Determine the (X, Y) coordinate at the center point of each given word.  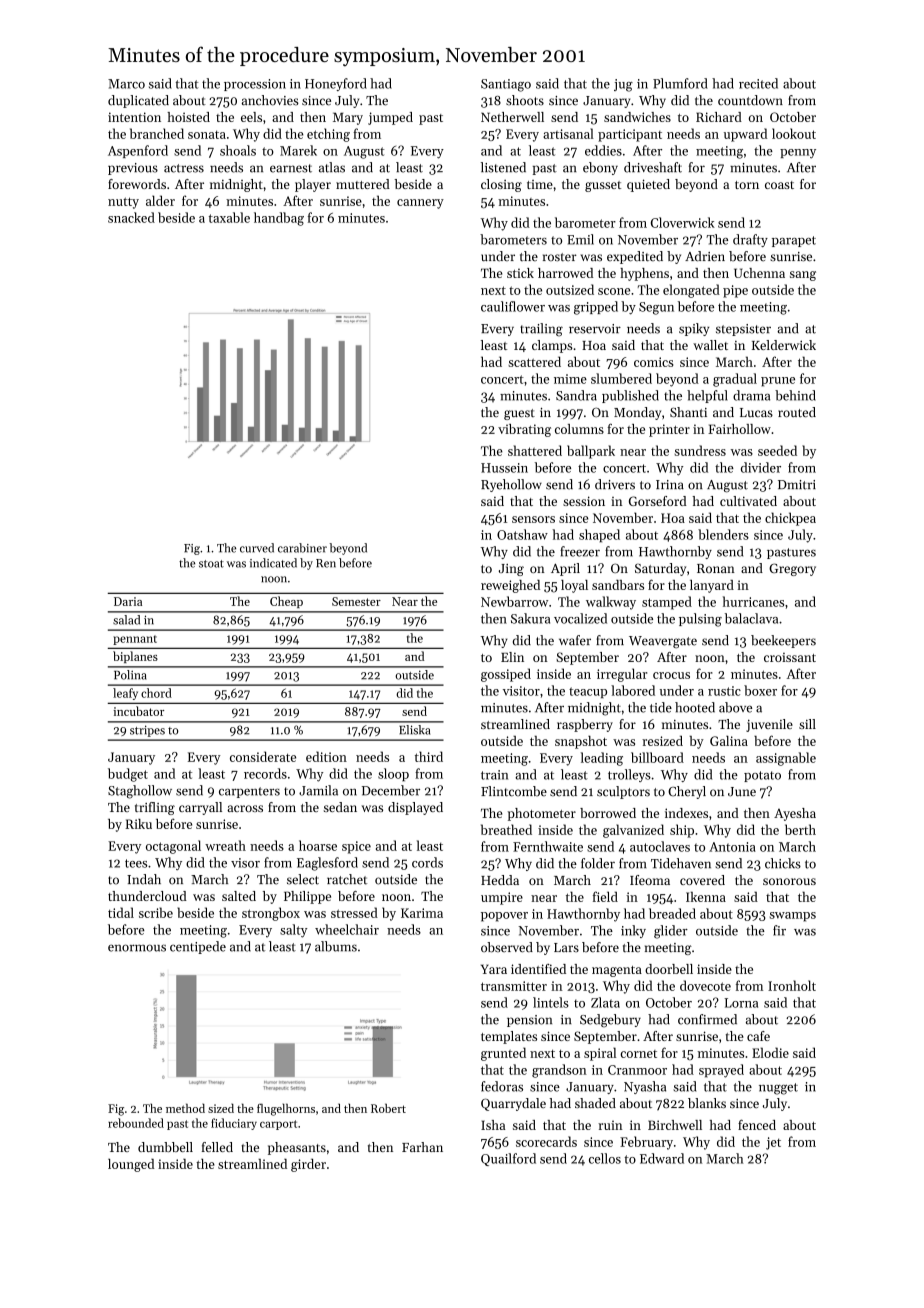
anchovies (270, 100)
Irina (670, 485)
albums (336, 946)
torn (747, 185)
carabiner (302, 548)
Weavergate (663, 642)
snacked (131, 217)
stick (520, 273)
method (185, 1108)
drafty (750, 240)
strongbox (271, 914)
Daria (128, 601)
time (540, 184)
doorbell (669, 969)
